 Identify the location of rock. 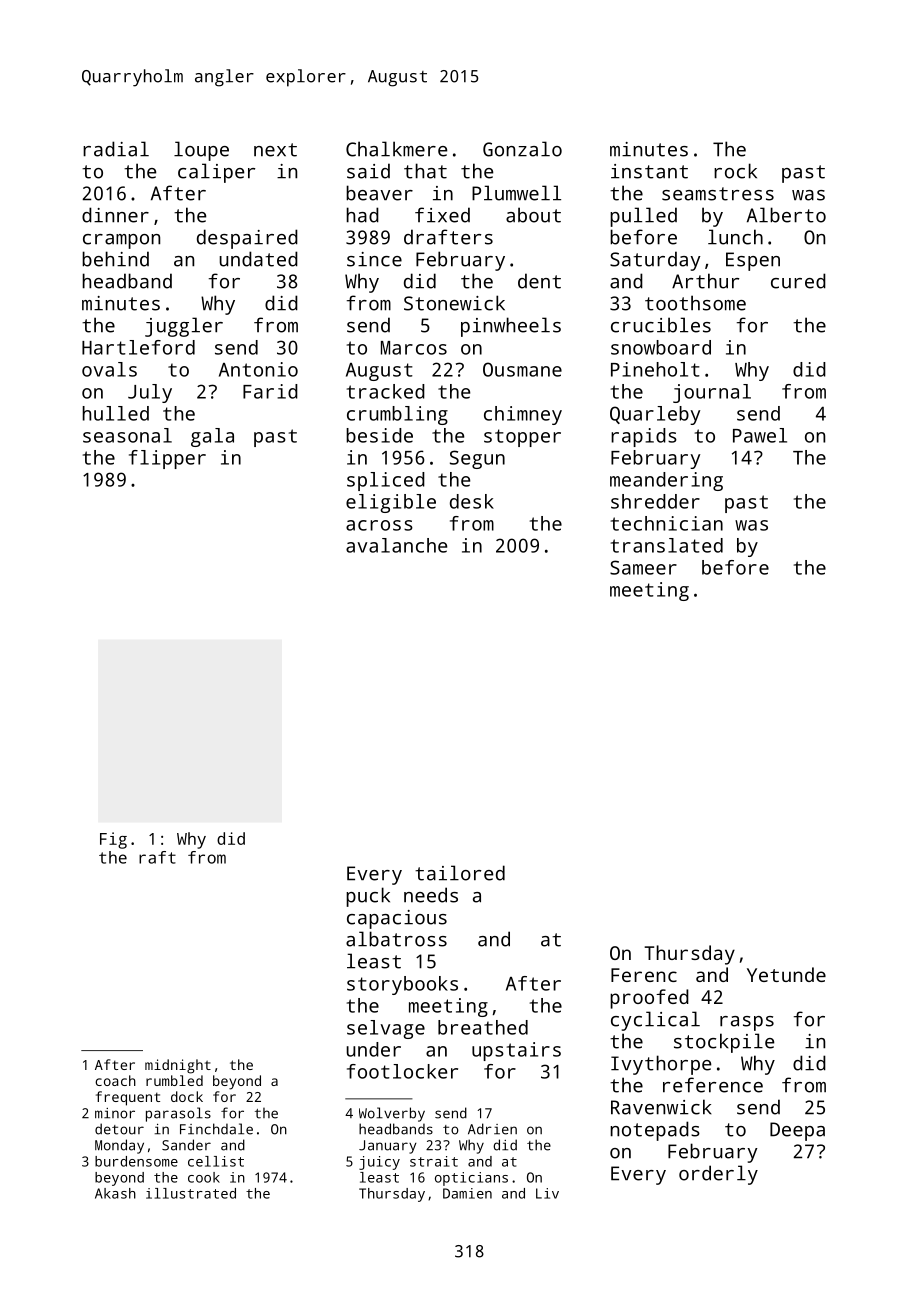
(735, 171).
